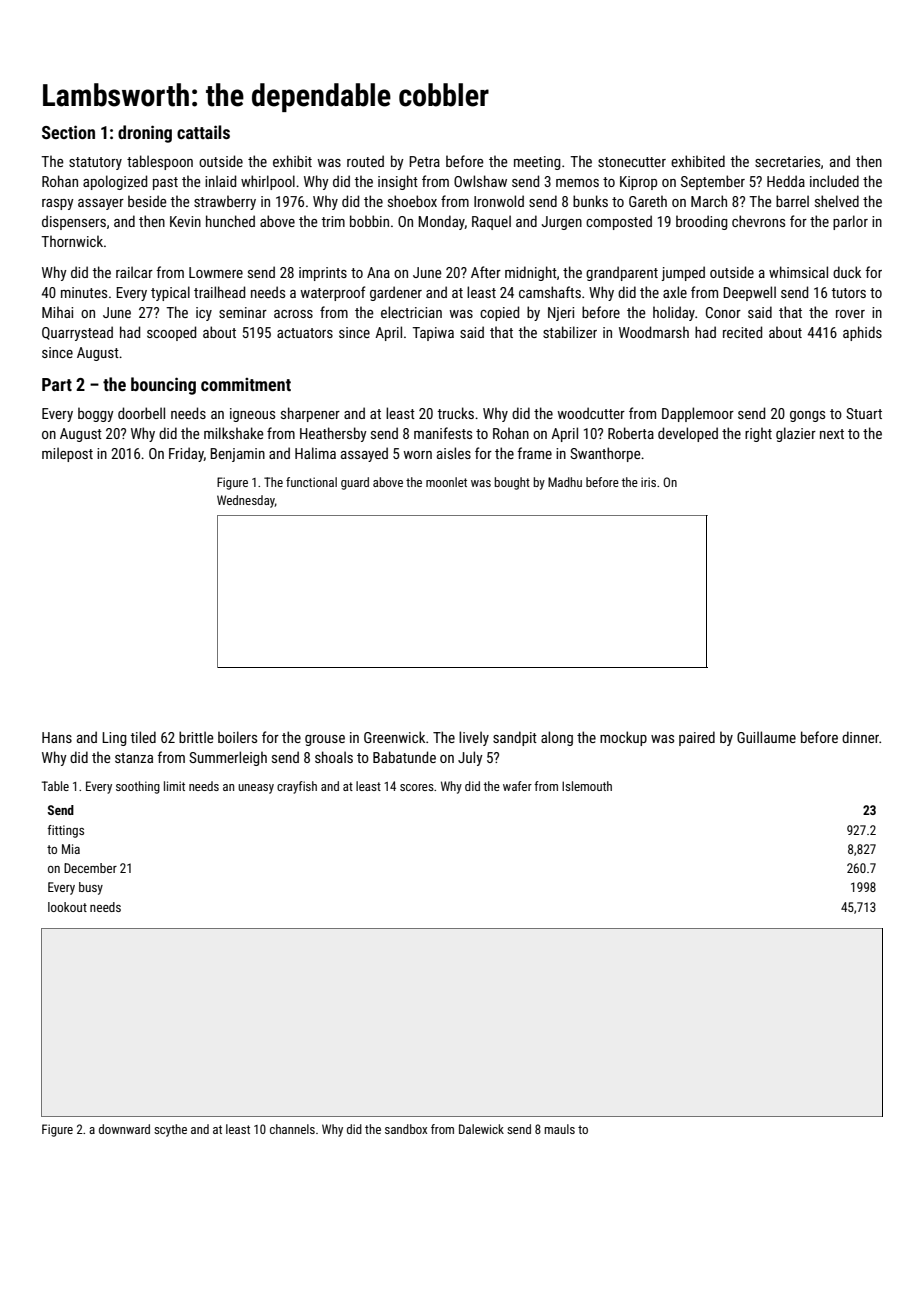 This image has height=1308, width=924. Describe the element at coordinates (57, 737) in the image. I see `Hans` at that location.
